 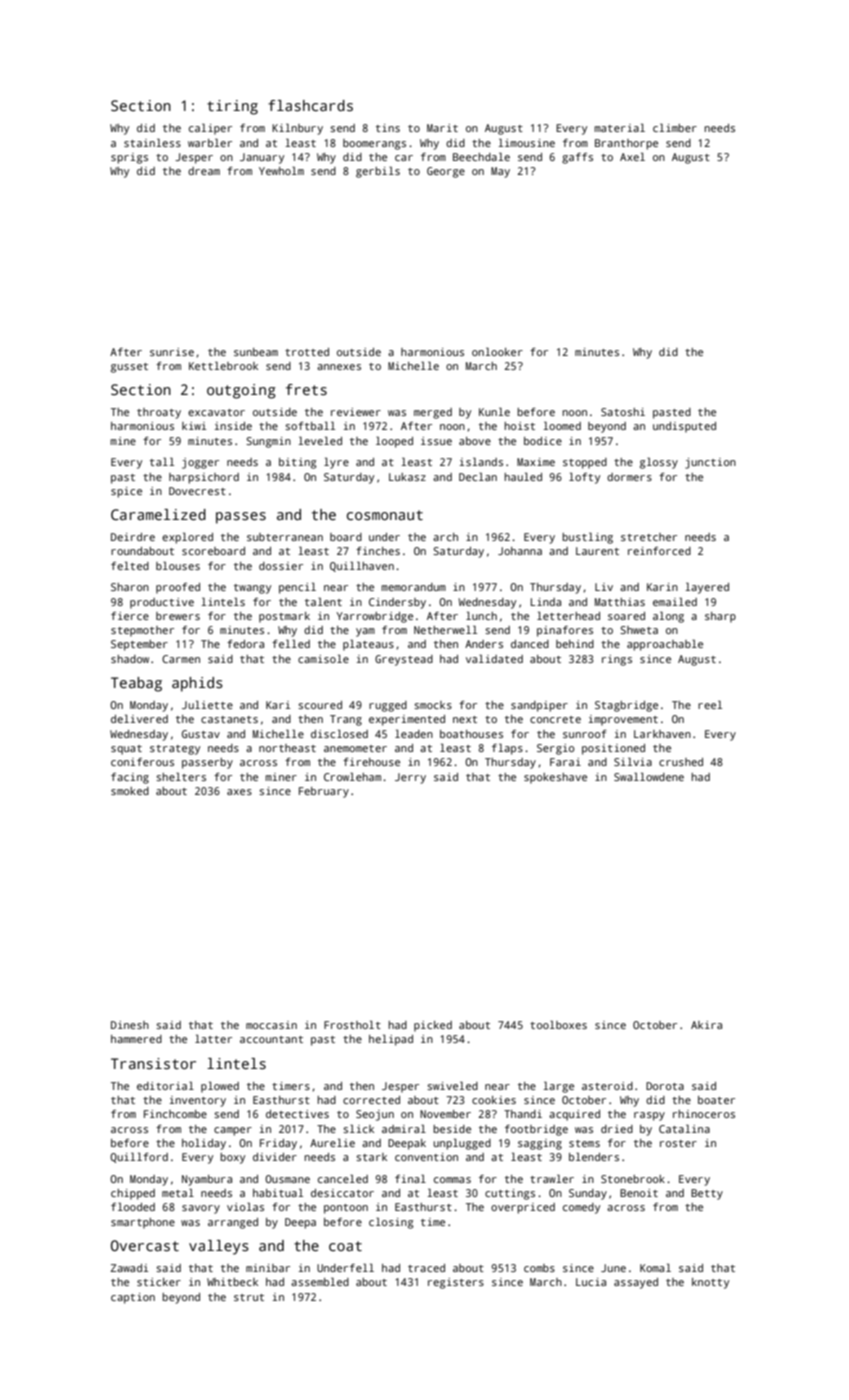 What do you see at coordinates (565, 762) in the screenshot?
I see `Farai` at bounding box center [565, 762].
